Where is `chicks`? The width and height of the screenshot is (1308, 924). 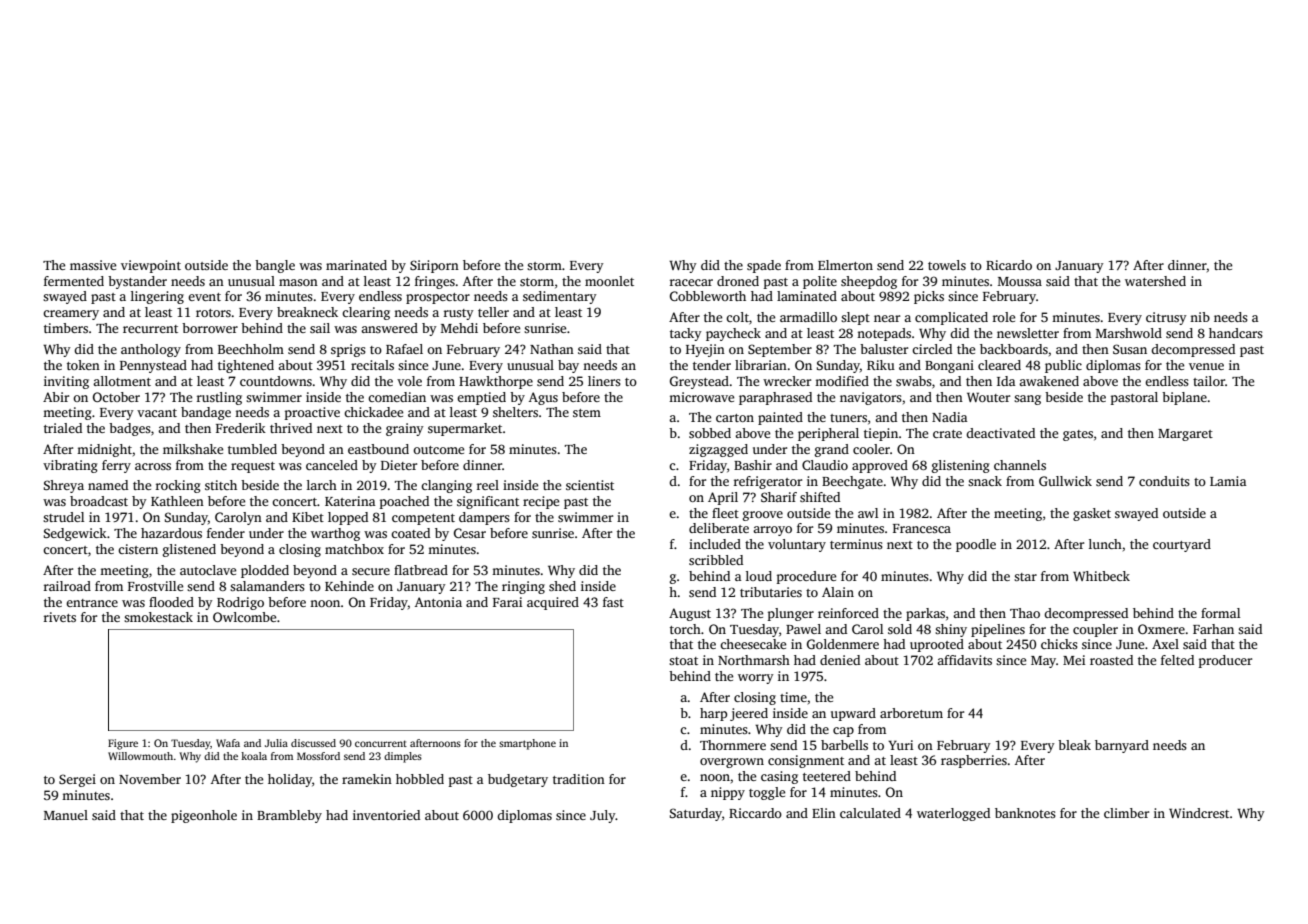
chicks is located at coordinates (1059, 644).
